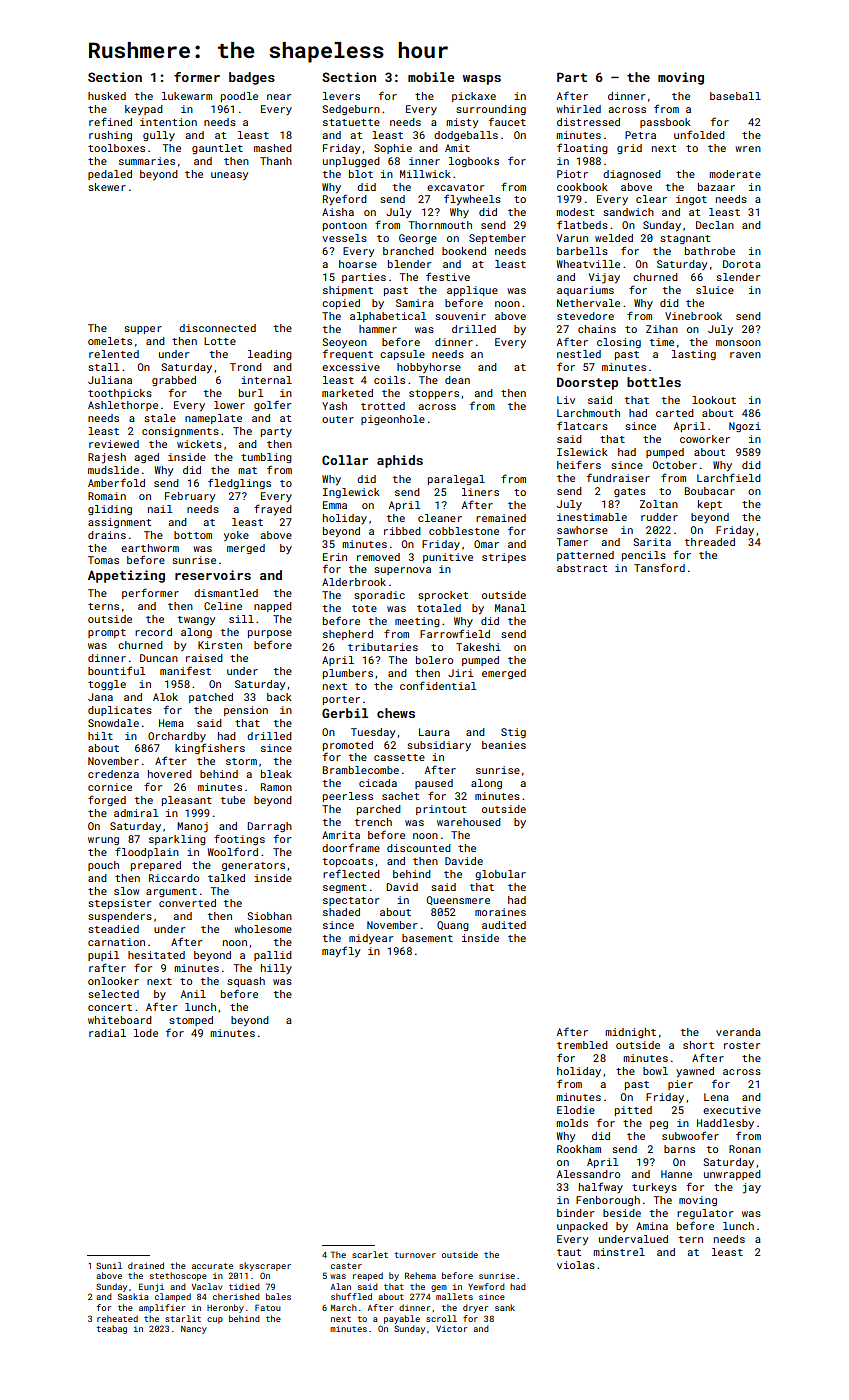  Describe the element at coordinates (457, 380) in the screenshot. I see `dean` at that location.
